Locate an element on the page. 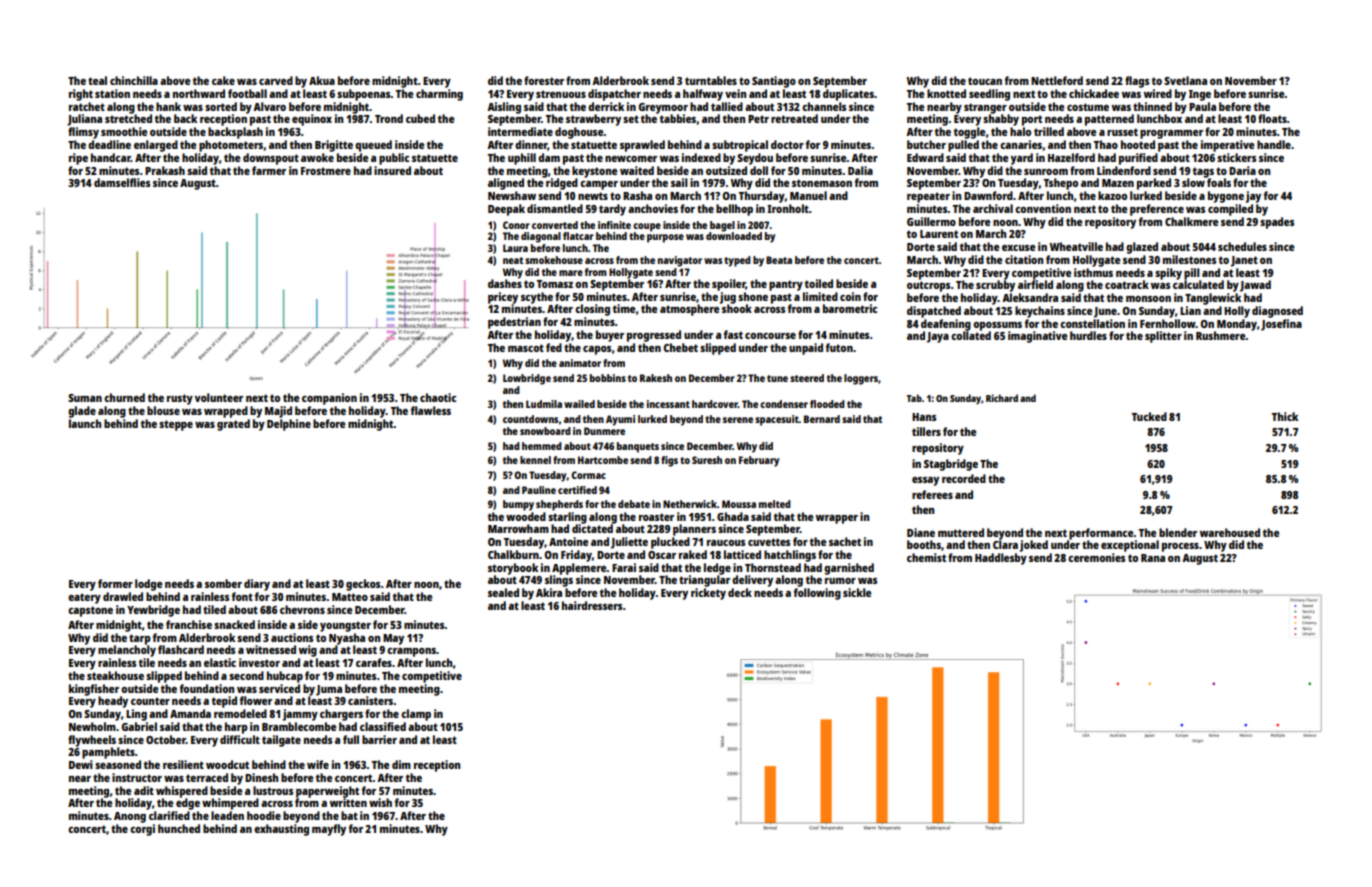 This document has height=887, width=1372. hairdressers is located at coordinates (592, 605).
